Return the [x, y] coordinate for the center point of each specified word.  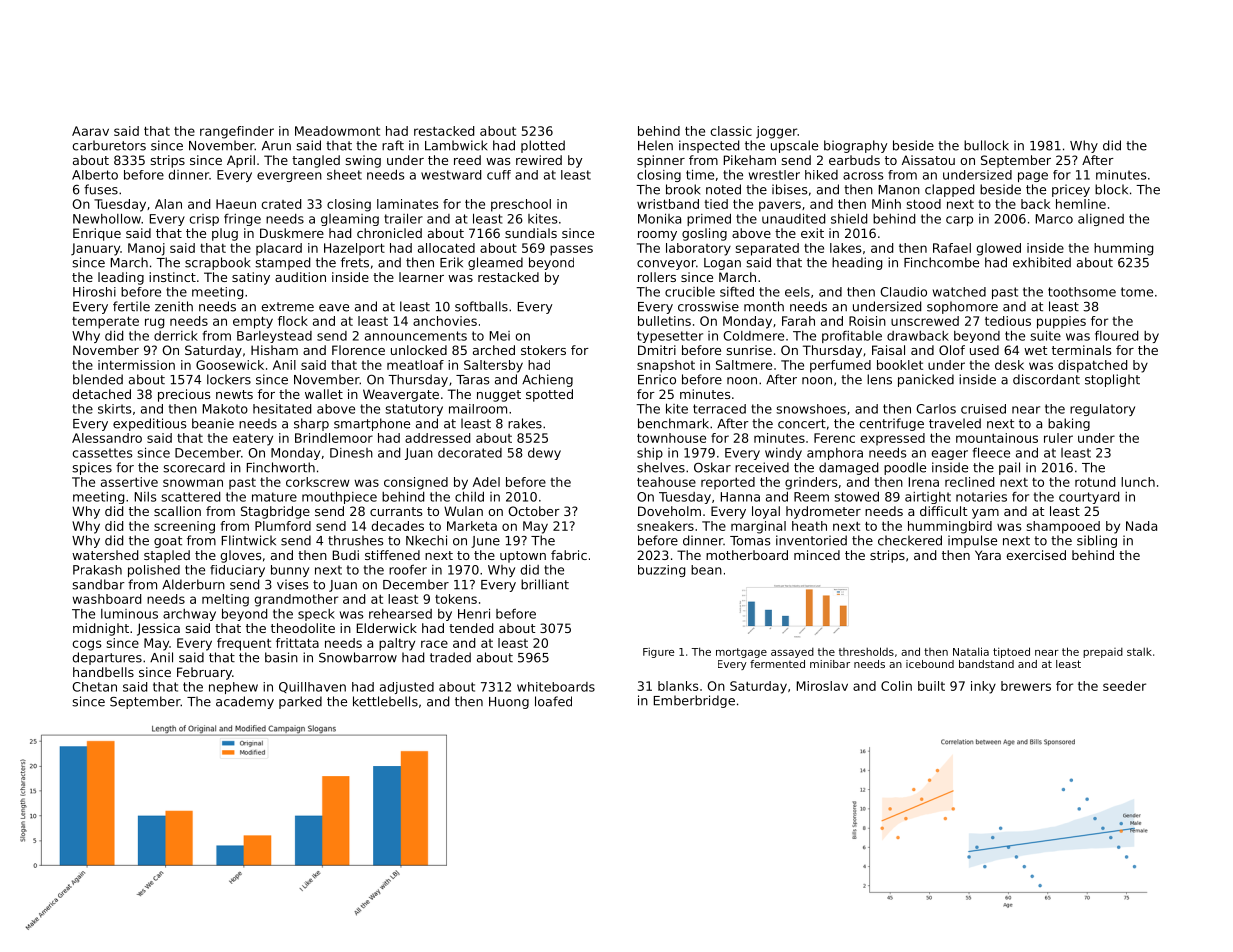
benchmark [673, 423]
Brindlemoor [334, 438]
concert [802, 424]
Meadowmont [337, 131]
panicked [926, 380]
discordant [1046, 379]
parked [300, 702]
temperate [105, 322]
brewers [1026, 686]
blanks [678, 686]
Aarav [90, 131]
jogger [776, 132]
